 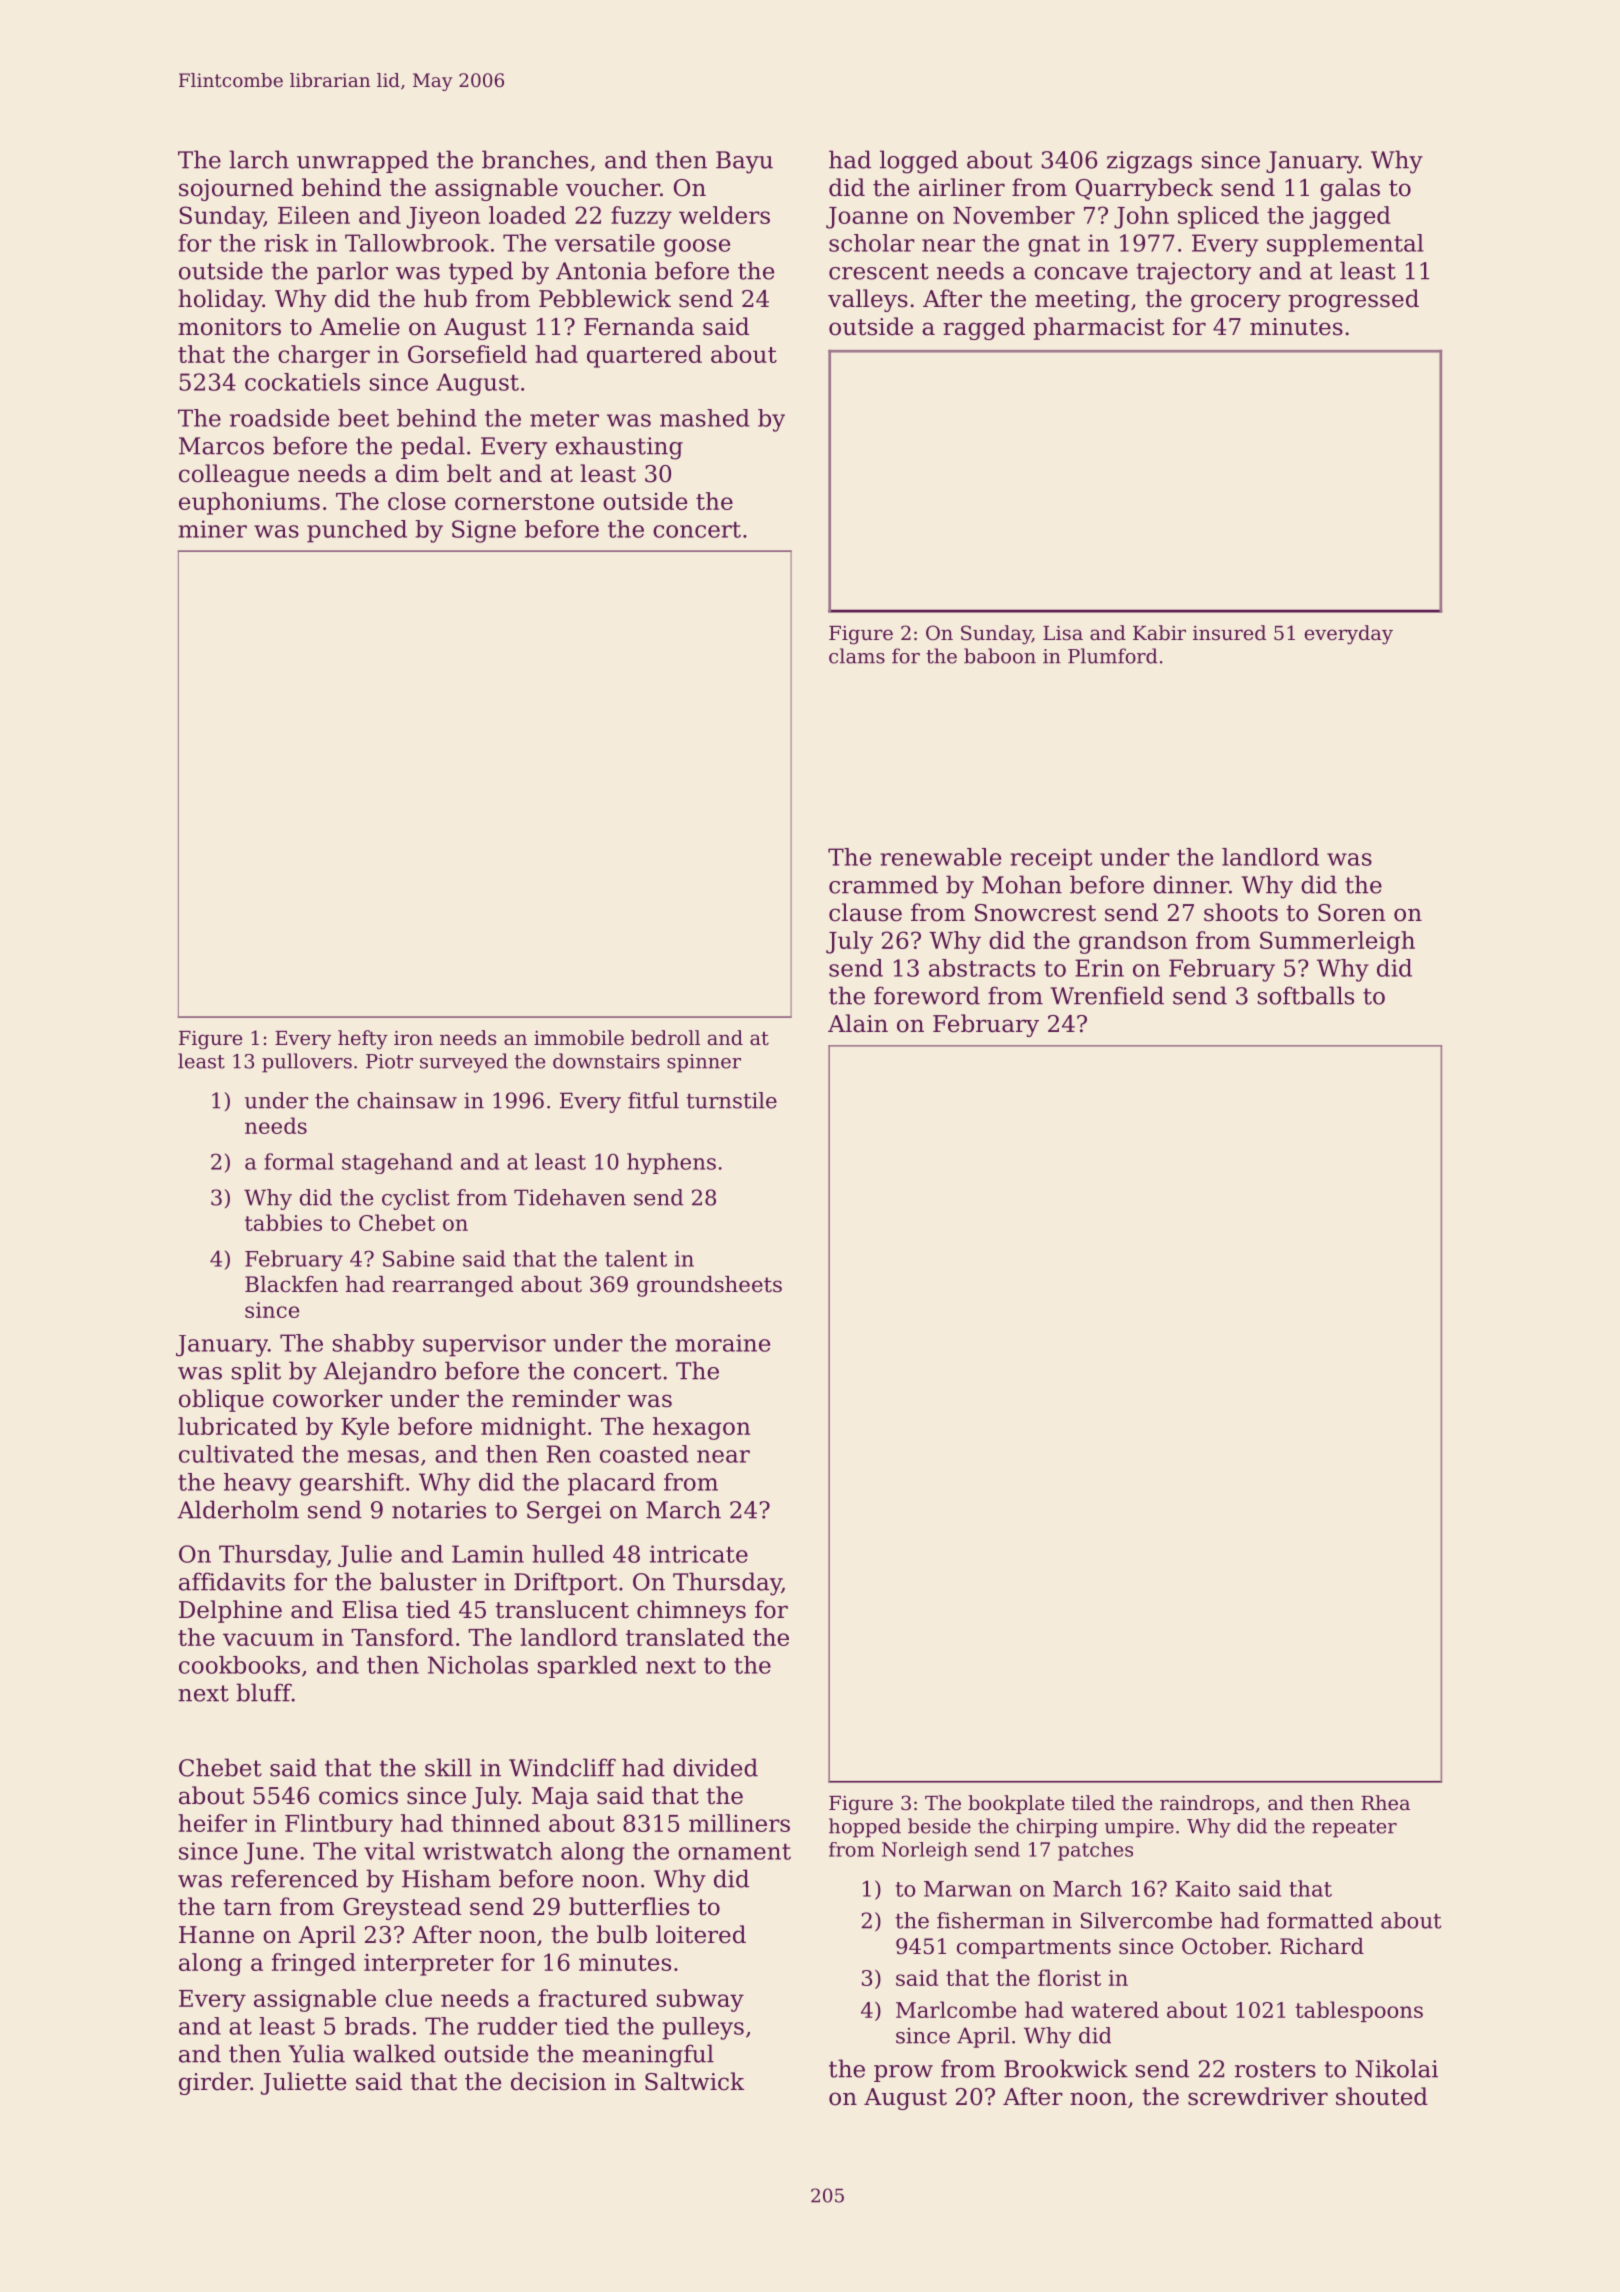 I want to click on crescent, so click(x=879, y=271).
